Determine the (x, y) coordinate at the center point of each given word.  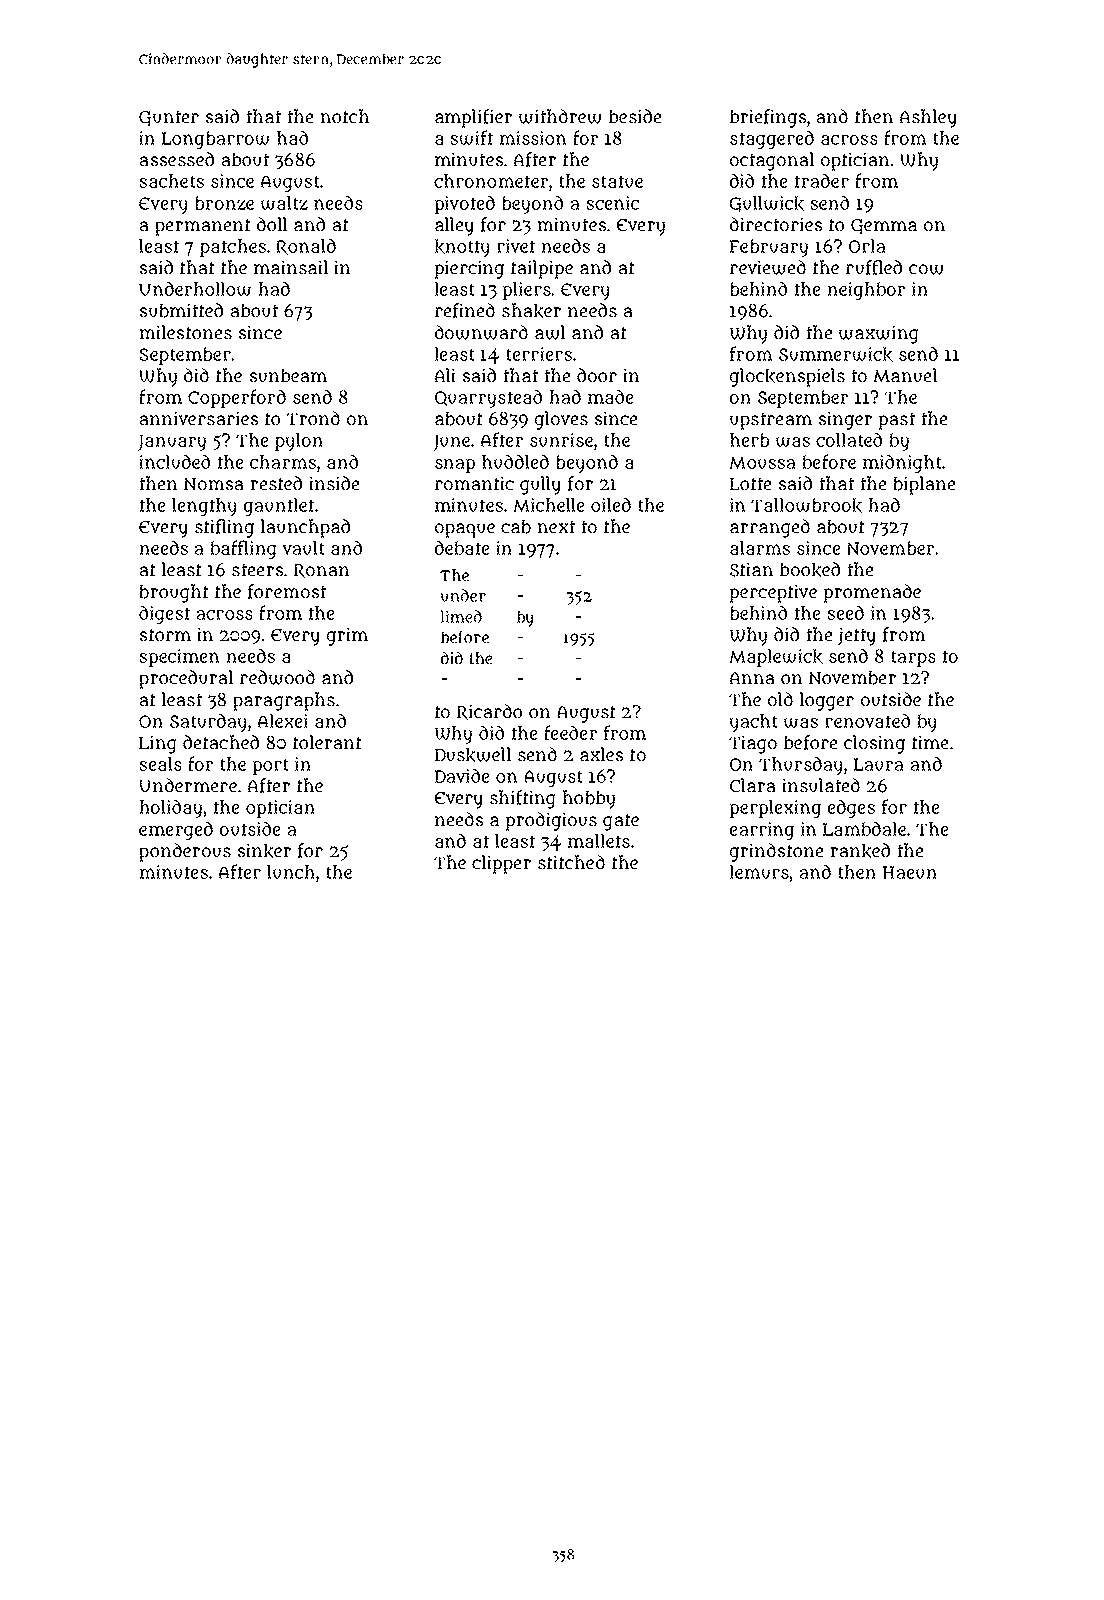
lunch (291, 872)
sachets (172, 181)
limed (461, 616)
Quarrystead (488, 398)
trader (822, 180)
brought (174, 593)
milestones (185, 332)
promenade (872, 593)
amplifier (473, 118)
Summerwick (836, 354)
